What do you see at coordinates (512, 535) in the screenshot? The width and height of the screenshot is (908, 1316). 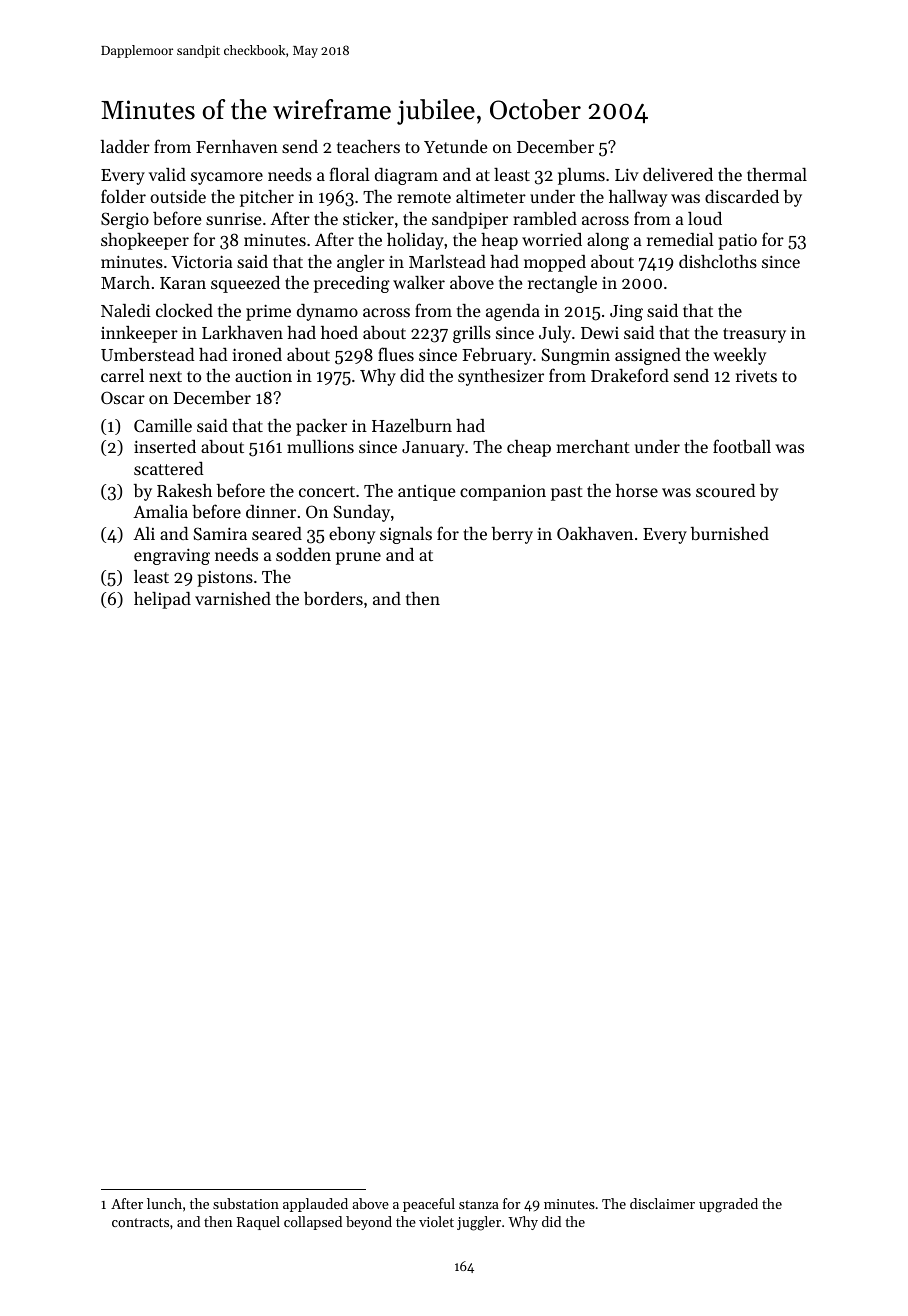 I see `berry` at bounding box center [512, 535].
